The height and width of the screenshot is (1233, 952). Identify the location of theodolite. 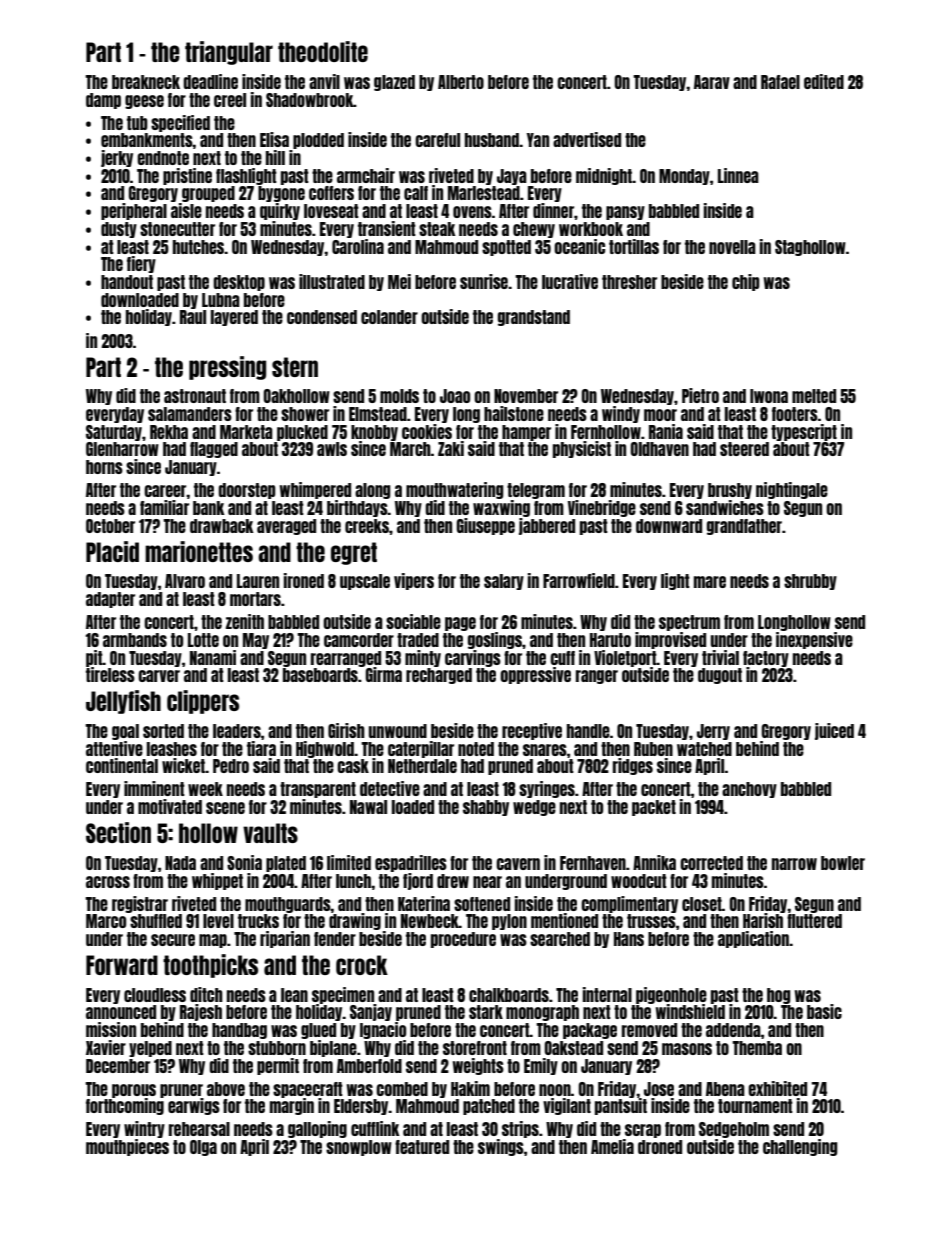
(323, 51).
